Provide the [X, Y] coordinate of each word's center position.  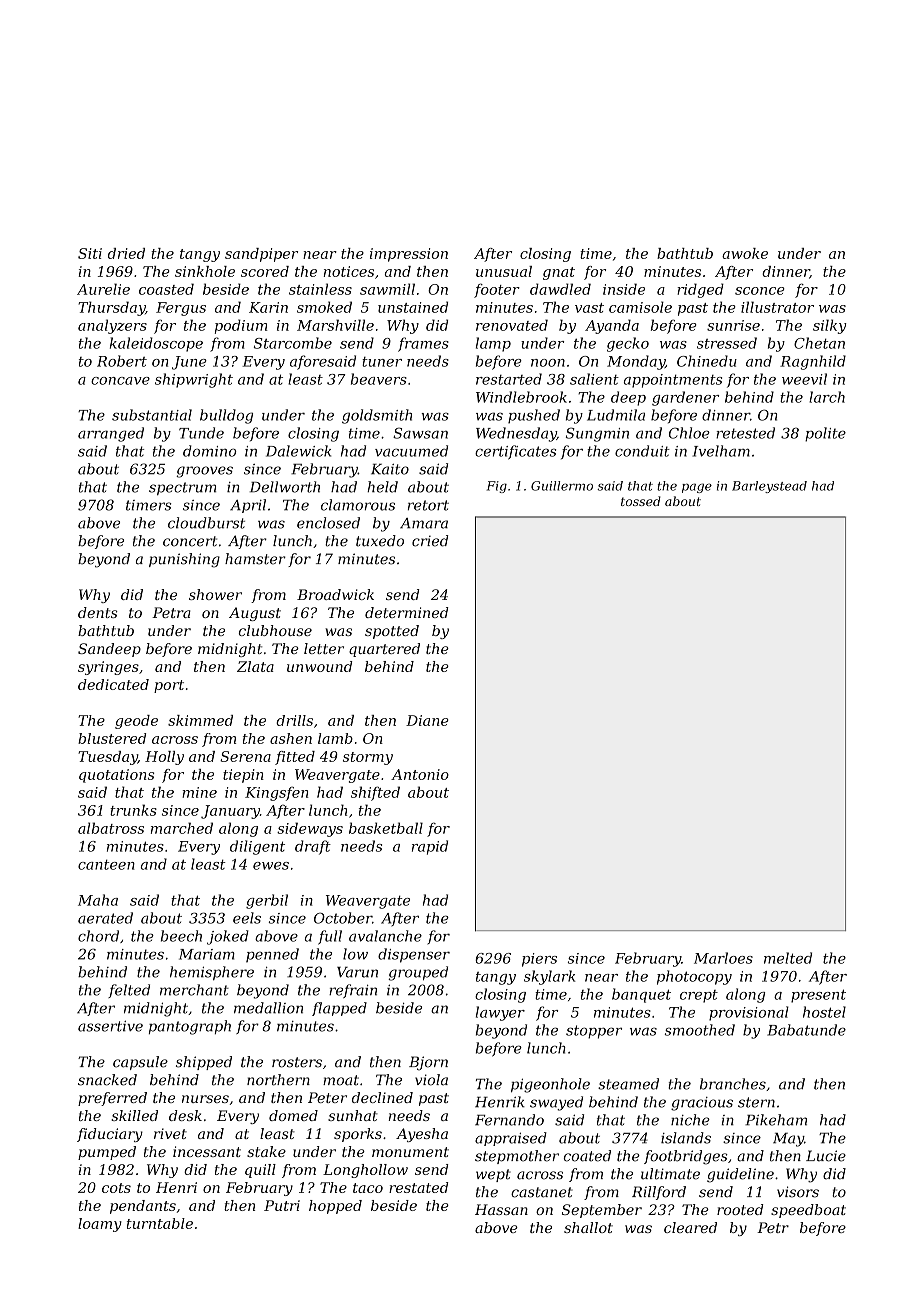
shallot [588, 1227]
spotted [392, 632]
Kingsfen [277, 793]
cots [116, 1188]
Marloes [723, 958]
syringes [108, 668]
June [189, 363]
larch [827, 397]
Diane [427, 720]
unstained [413, 307]
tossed [641, 501]
